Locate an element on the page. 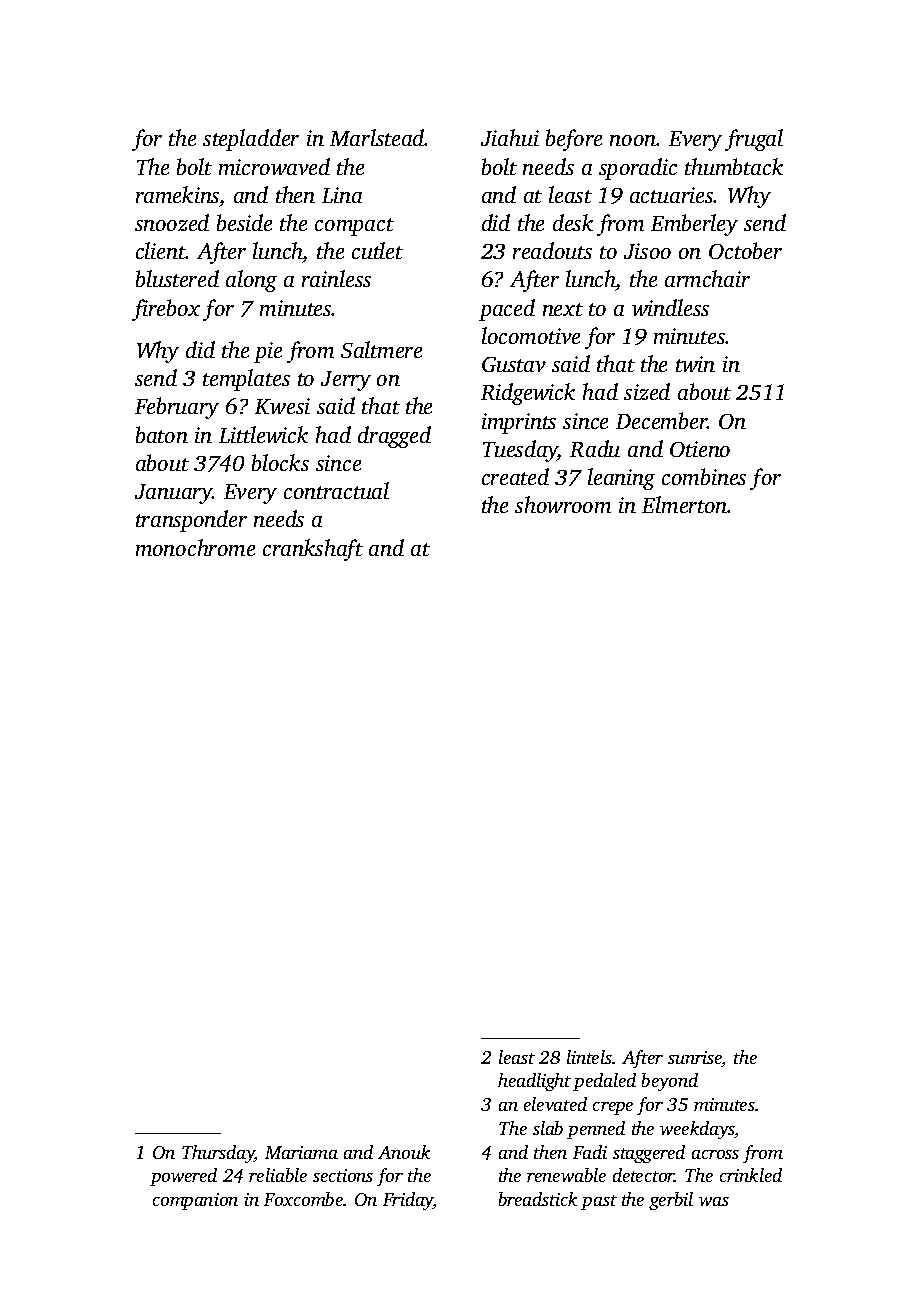 The image size is (924, 1311). Jiahui is located at coordinates (510, 137).
